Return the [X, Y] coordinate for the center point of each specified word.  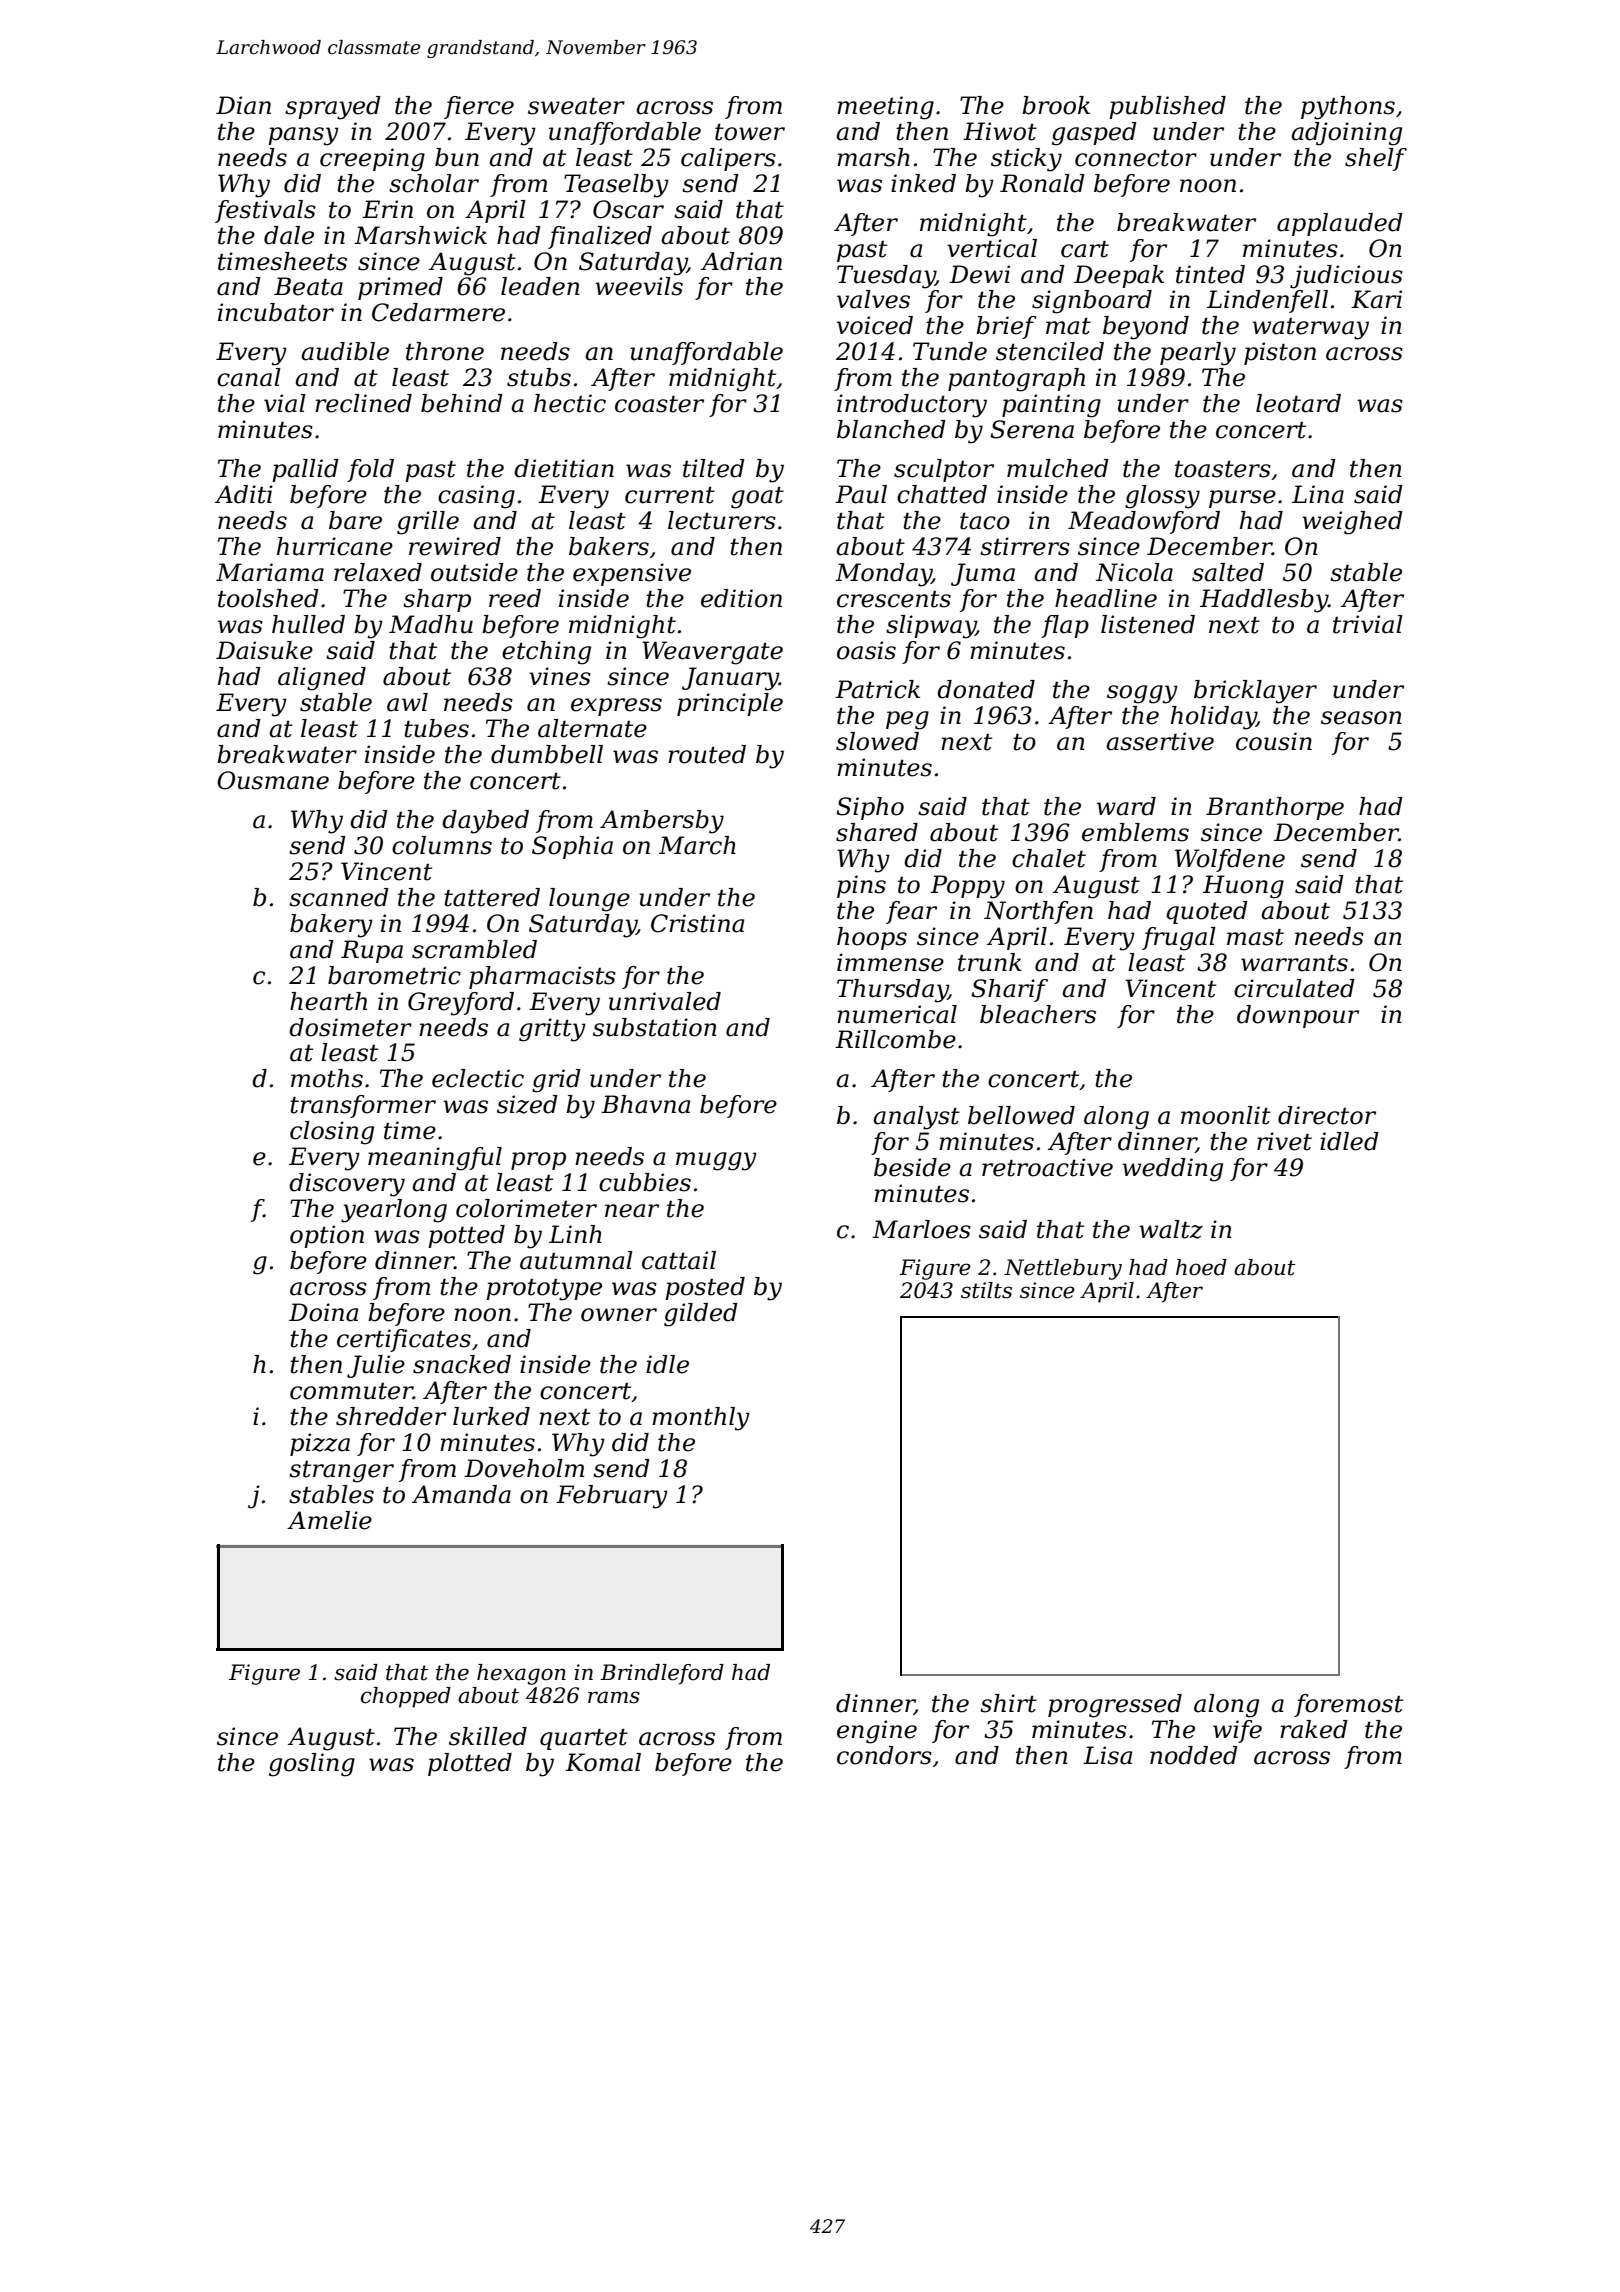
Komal [603, 1762]
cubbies [645, 1182]
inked [923, 183]
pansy [303, 136]
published [1167, 107]
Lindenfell [1267, 301]
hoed [1201, 1267]
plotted [470, 1764]
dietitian [564, 468]
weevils [639, 286]
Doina [323, 1312]
